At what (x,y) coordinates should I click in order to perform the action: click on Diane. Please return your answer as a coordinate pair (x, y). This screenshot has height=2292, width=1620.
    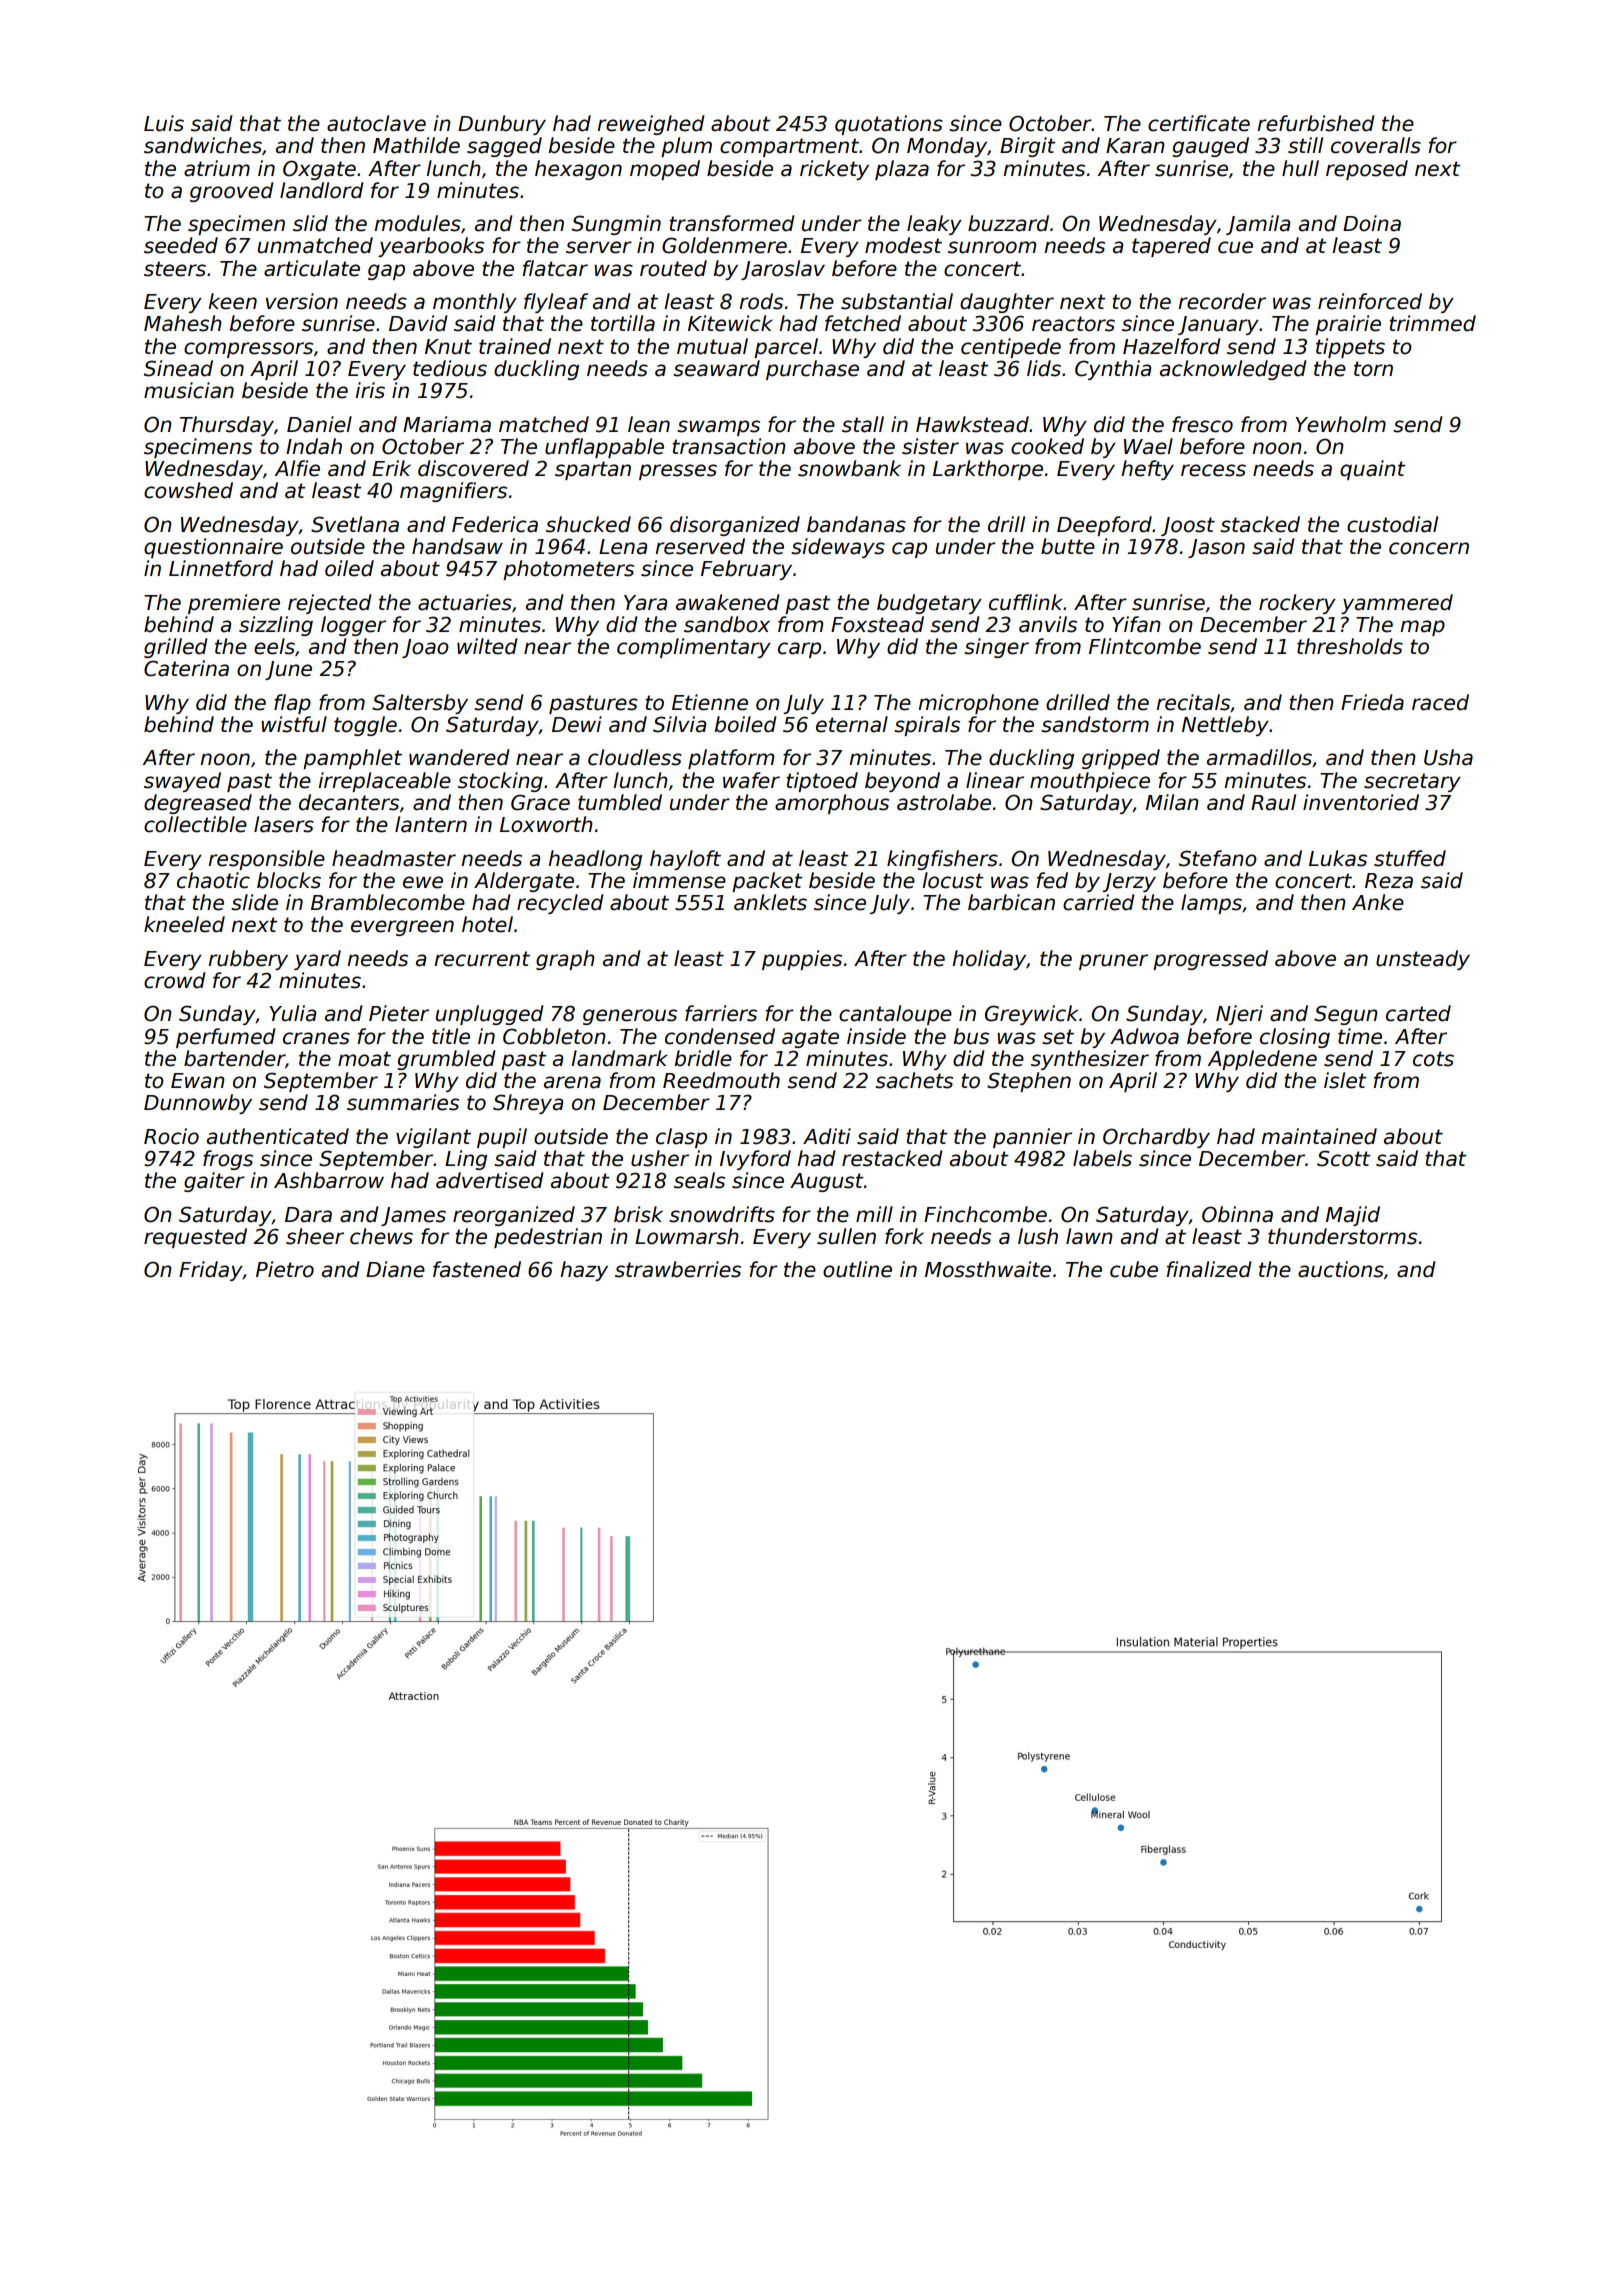
    Looking at the image, I should click on (395, 1269).
